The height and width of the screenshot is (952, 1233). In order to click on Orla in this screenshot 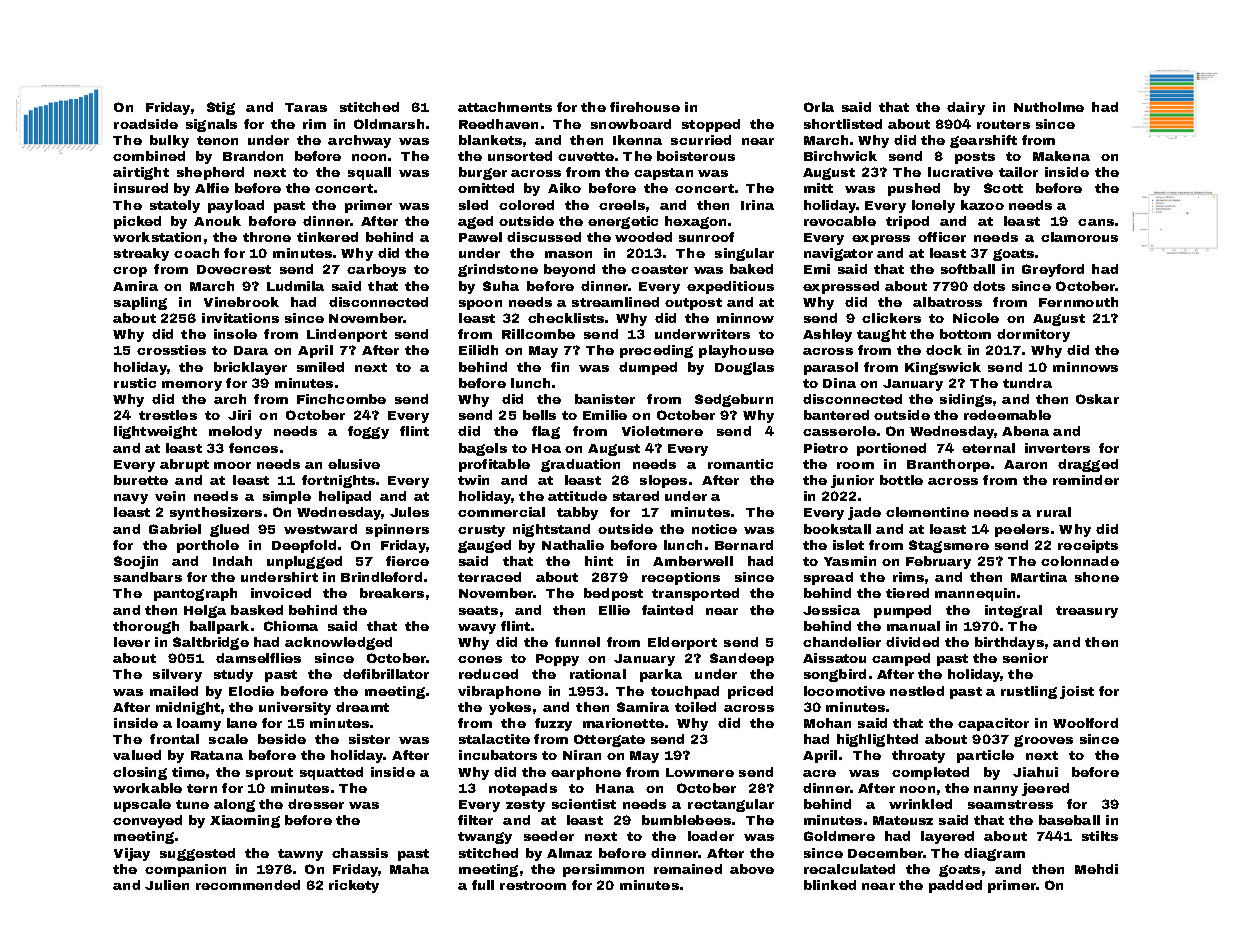, I will do `click(819, 107)`.
